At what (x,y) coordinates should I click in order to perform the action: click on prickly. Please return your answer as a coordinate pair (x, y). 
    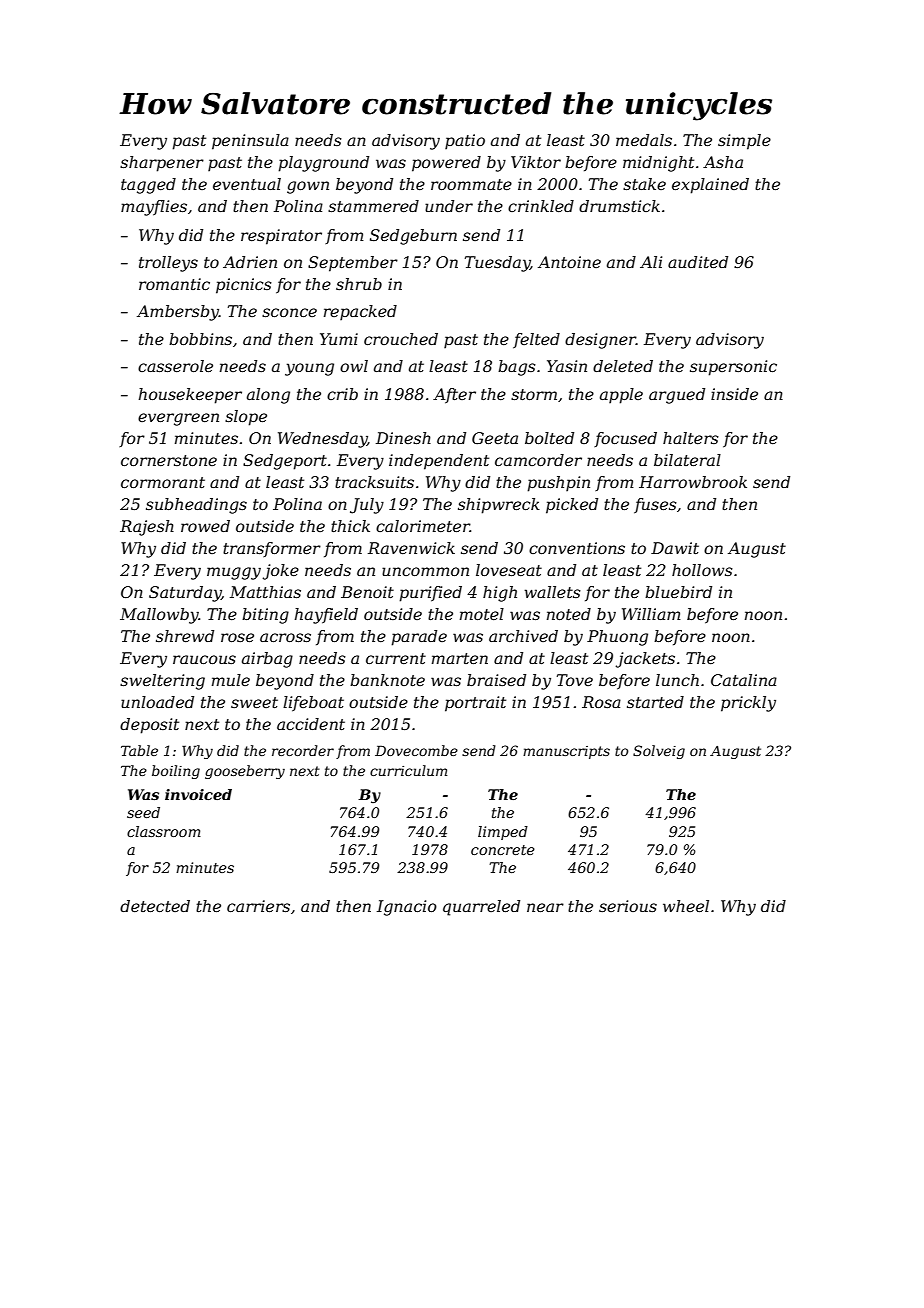
    Looking at the image, I should click on (748, 704).
